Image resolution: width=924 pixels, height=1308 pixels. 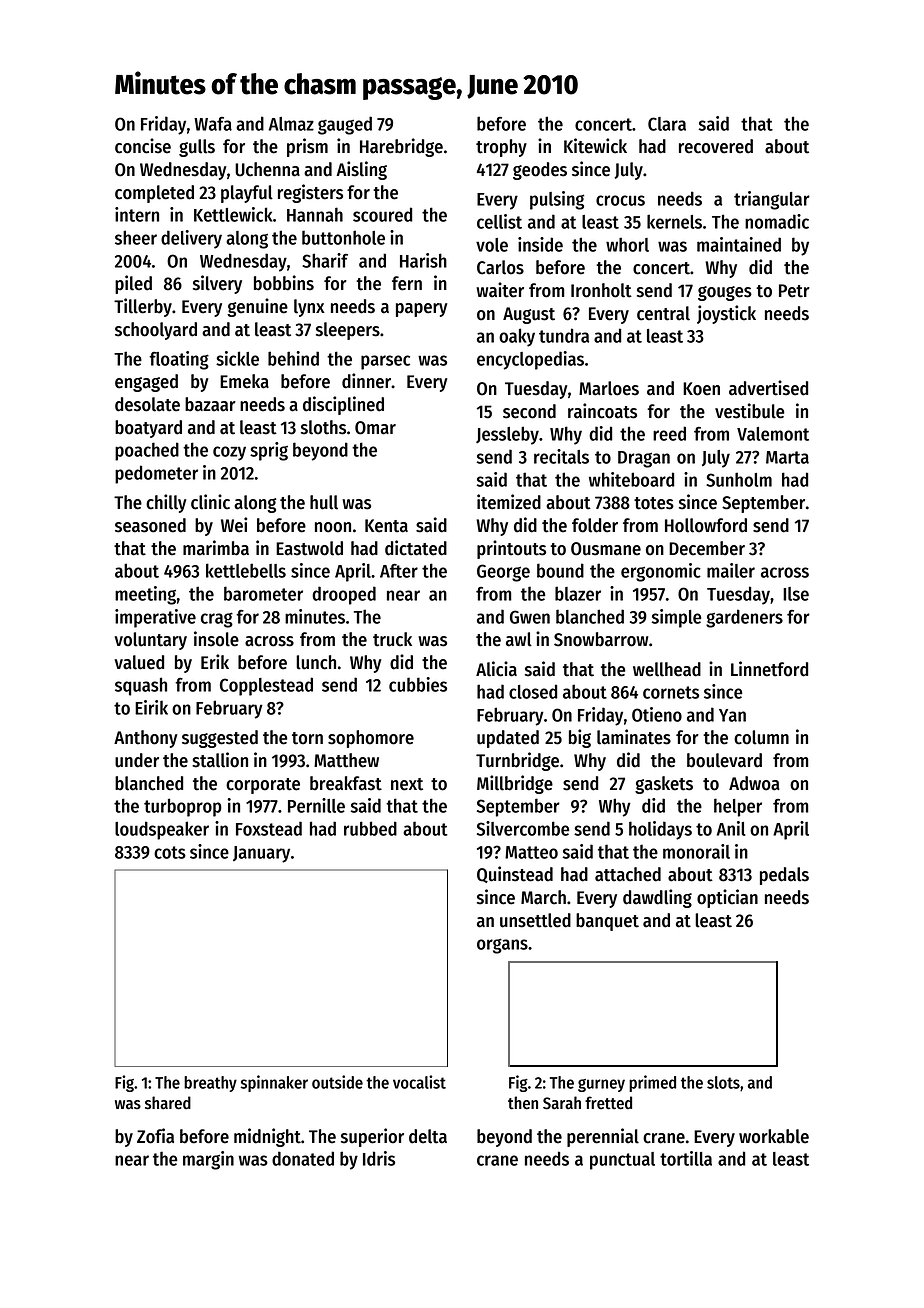 I want to click on updated, so click(x=508, y=739).
